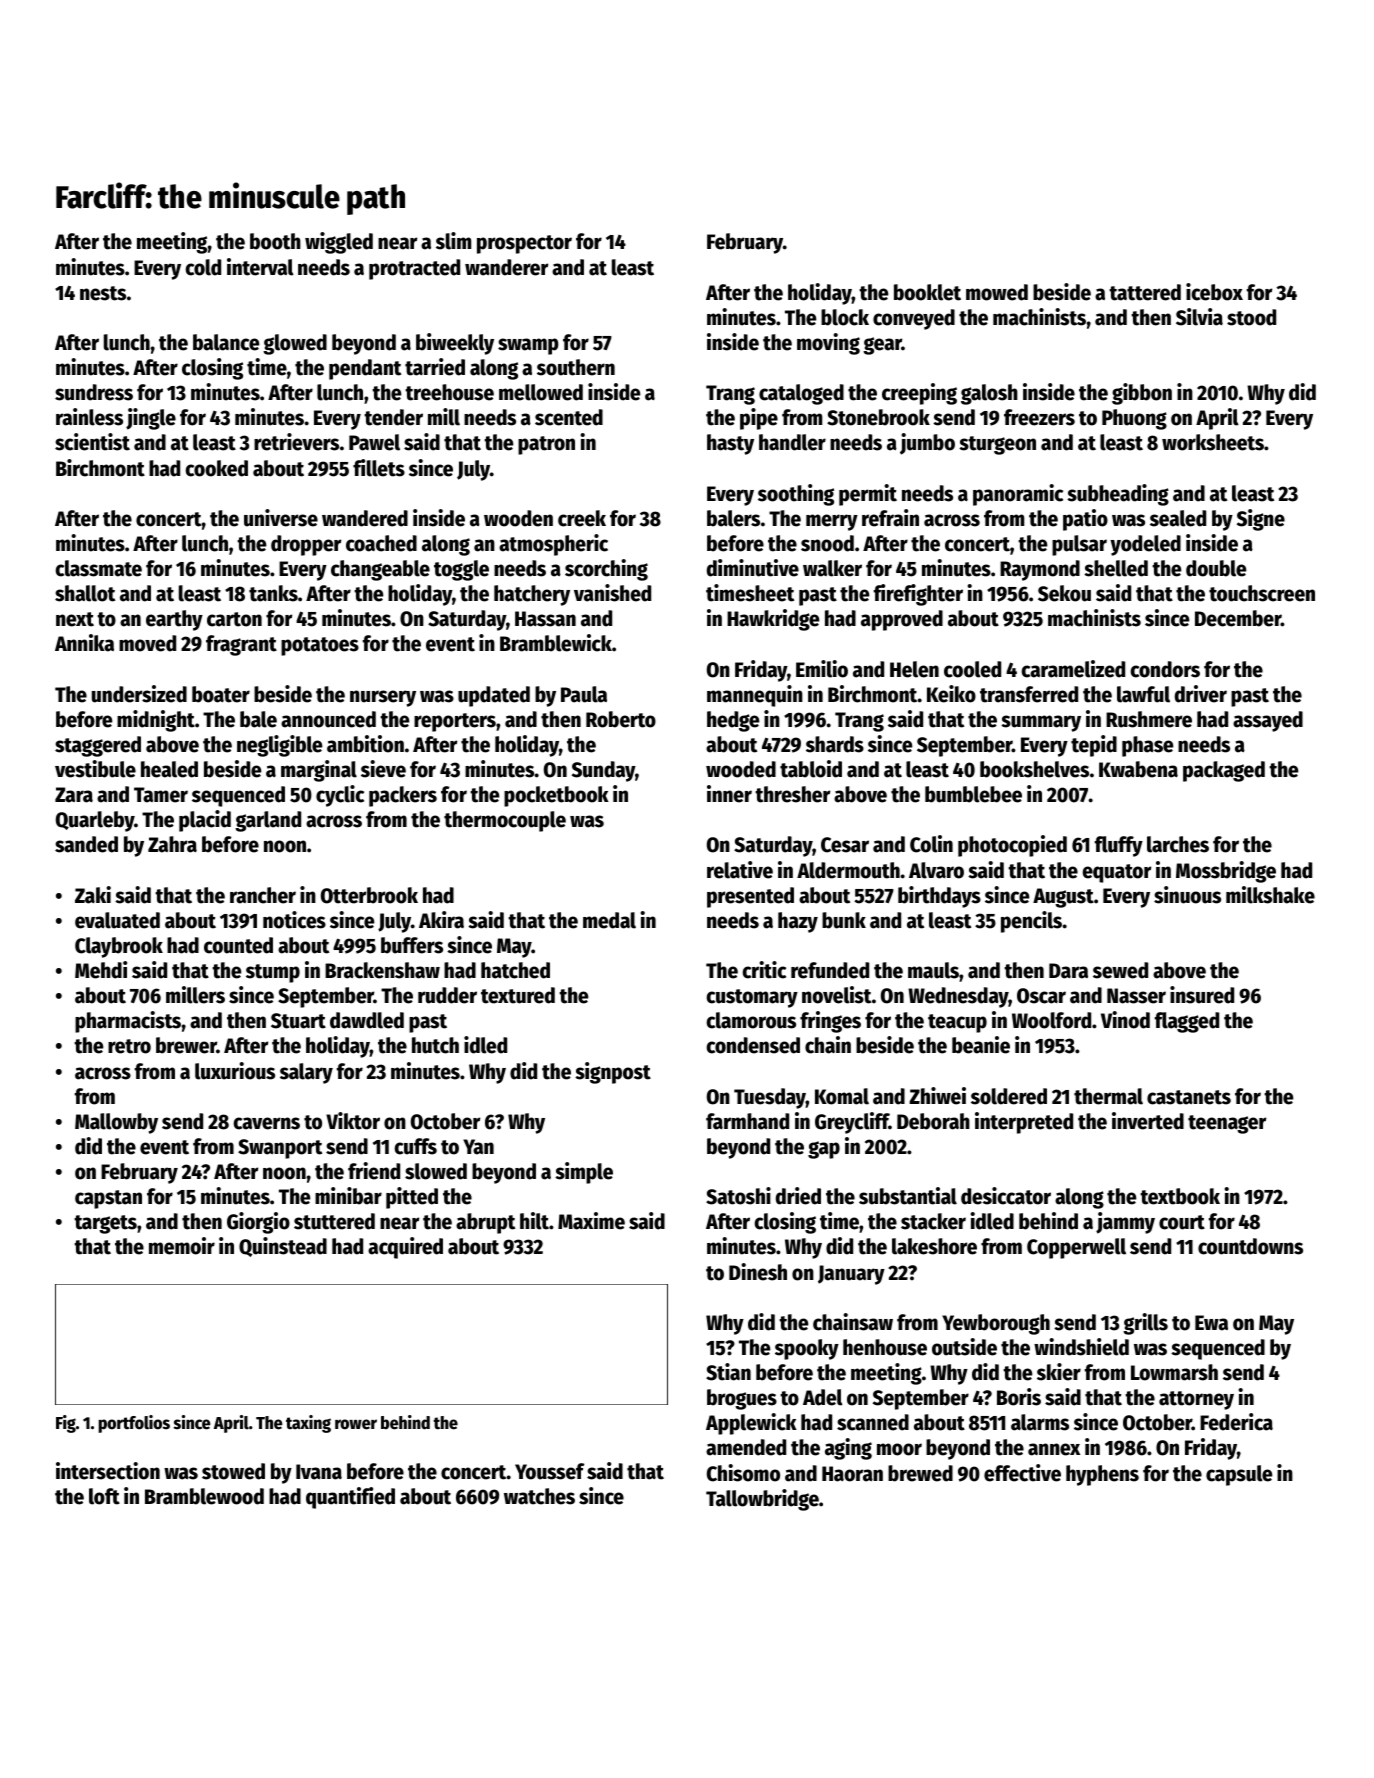 Image resolution: width=1374 pixels, height=1778 pixels. Describe the element at coordinates (1063, 898) in the document. I see `August` at that location.
